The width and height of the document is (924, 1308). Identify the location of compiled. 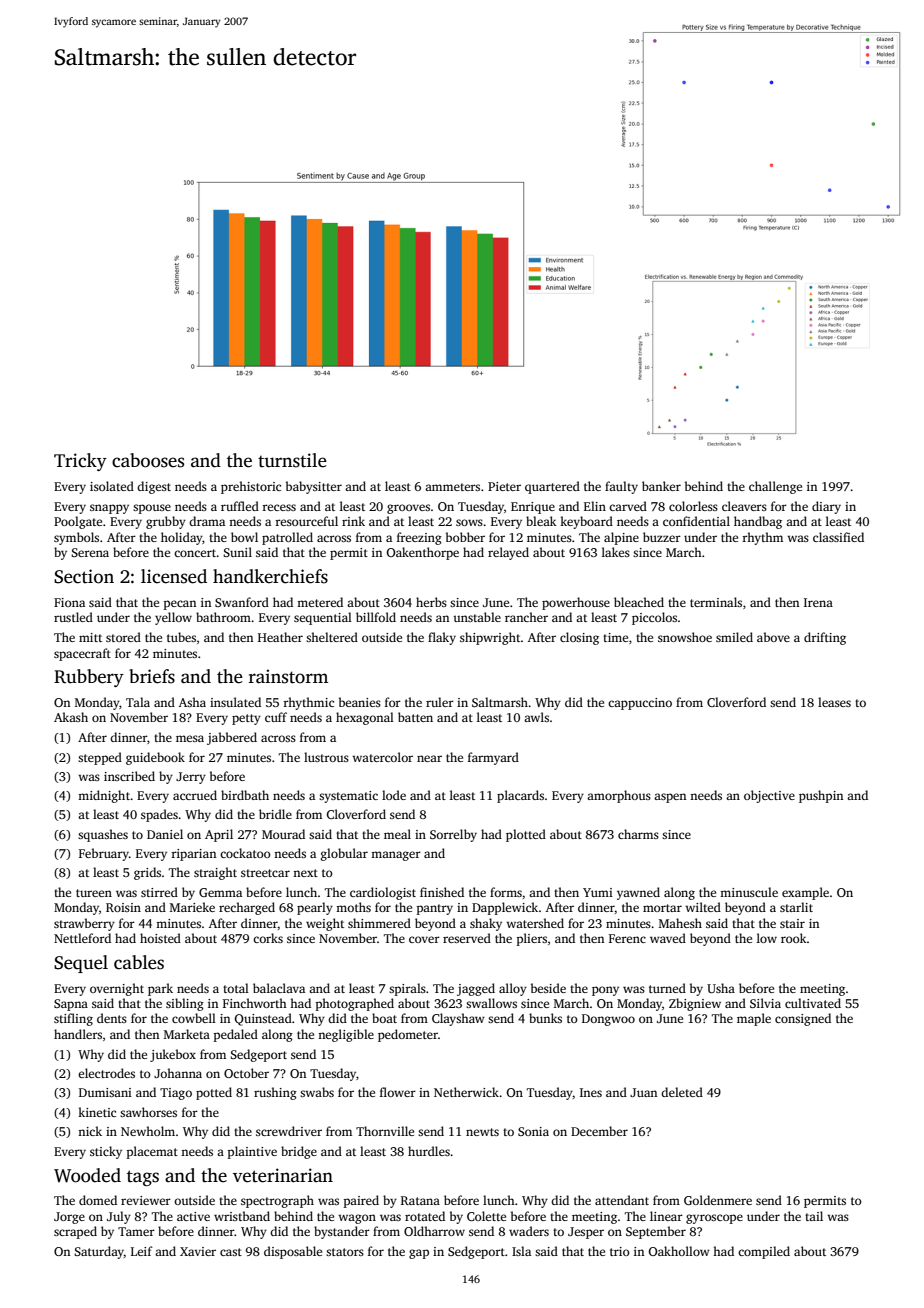
(764, 1252).
